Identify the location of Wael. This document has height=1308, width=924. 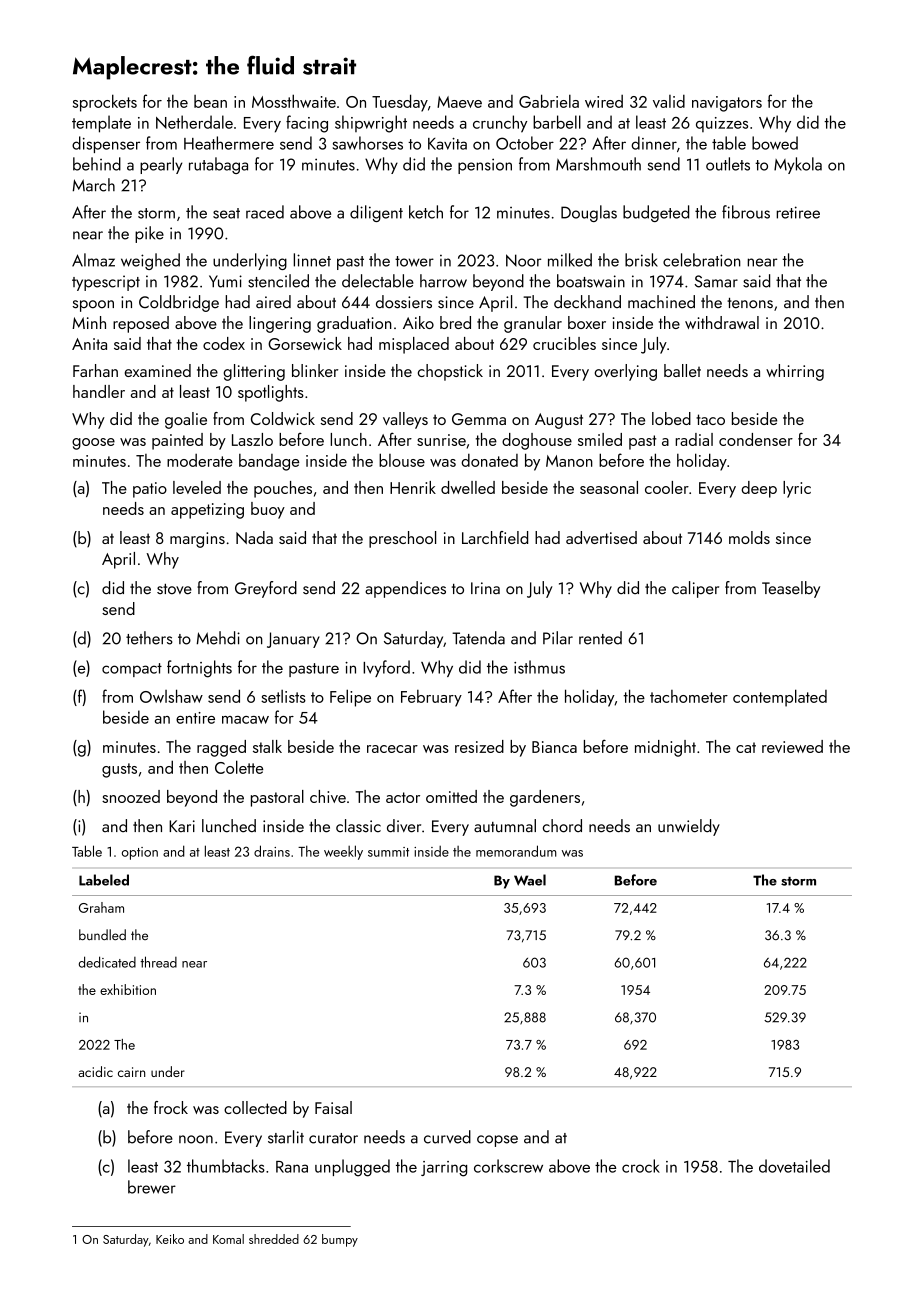
(530, 880).
